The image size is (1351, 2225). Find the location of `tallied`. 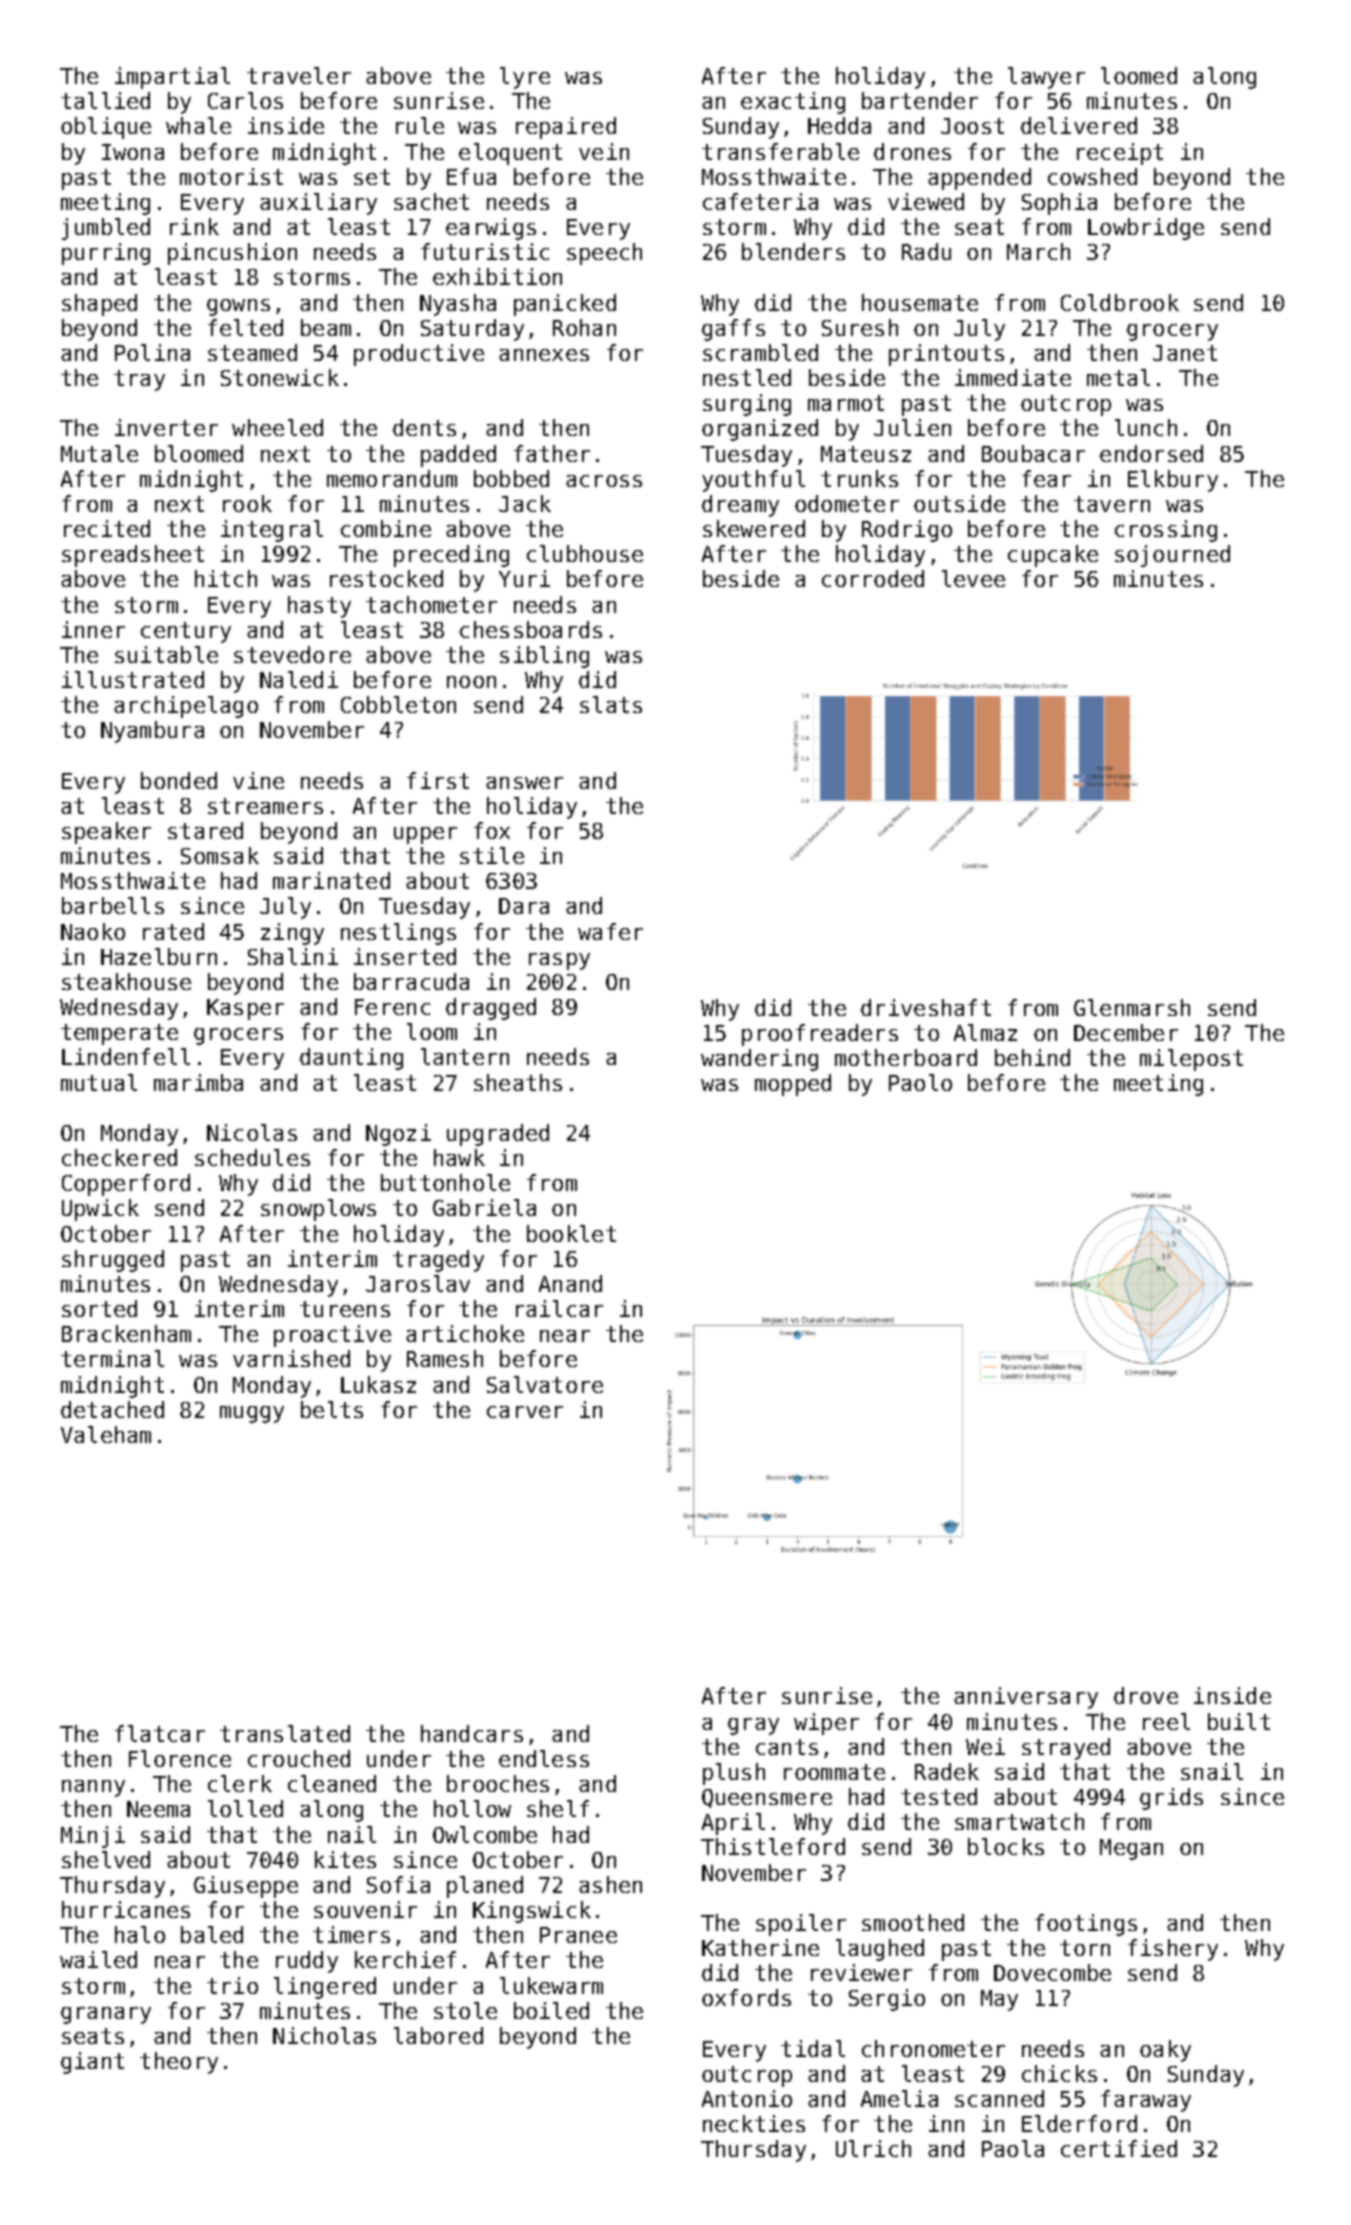

tallied is located at coordinates (105, 100).
